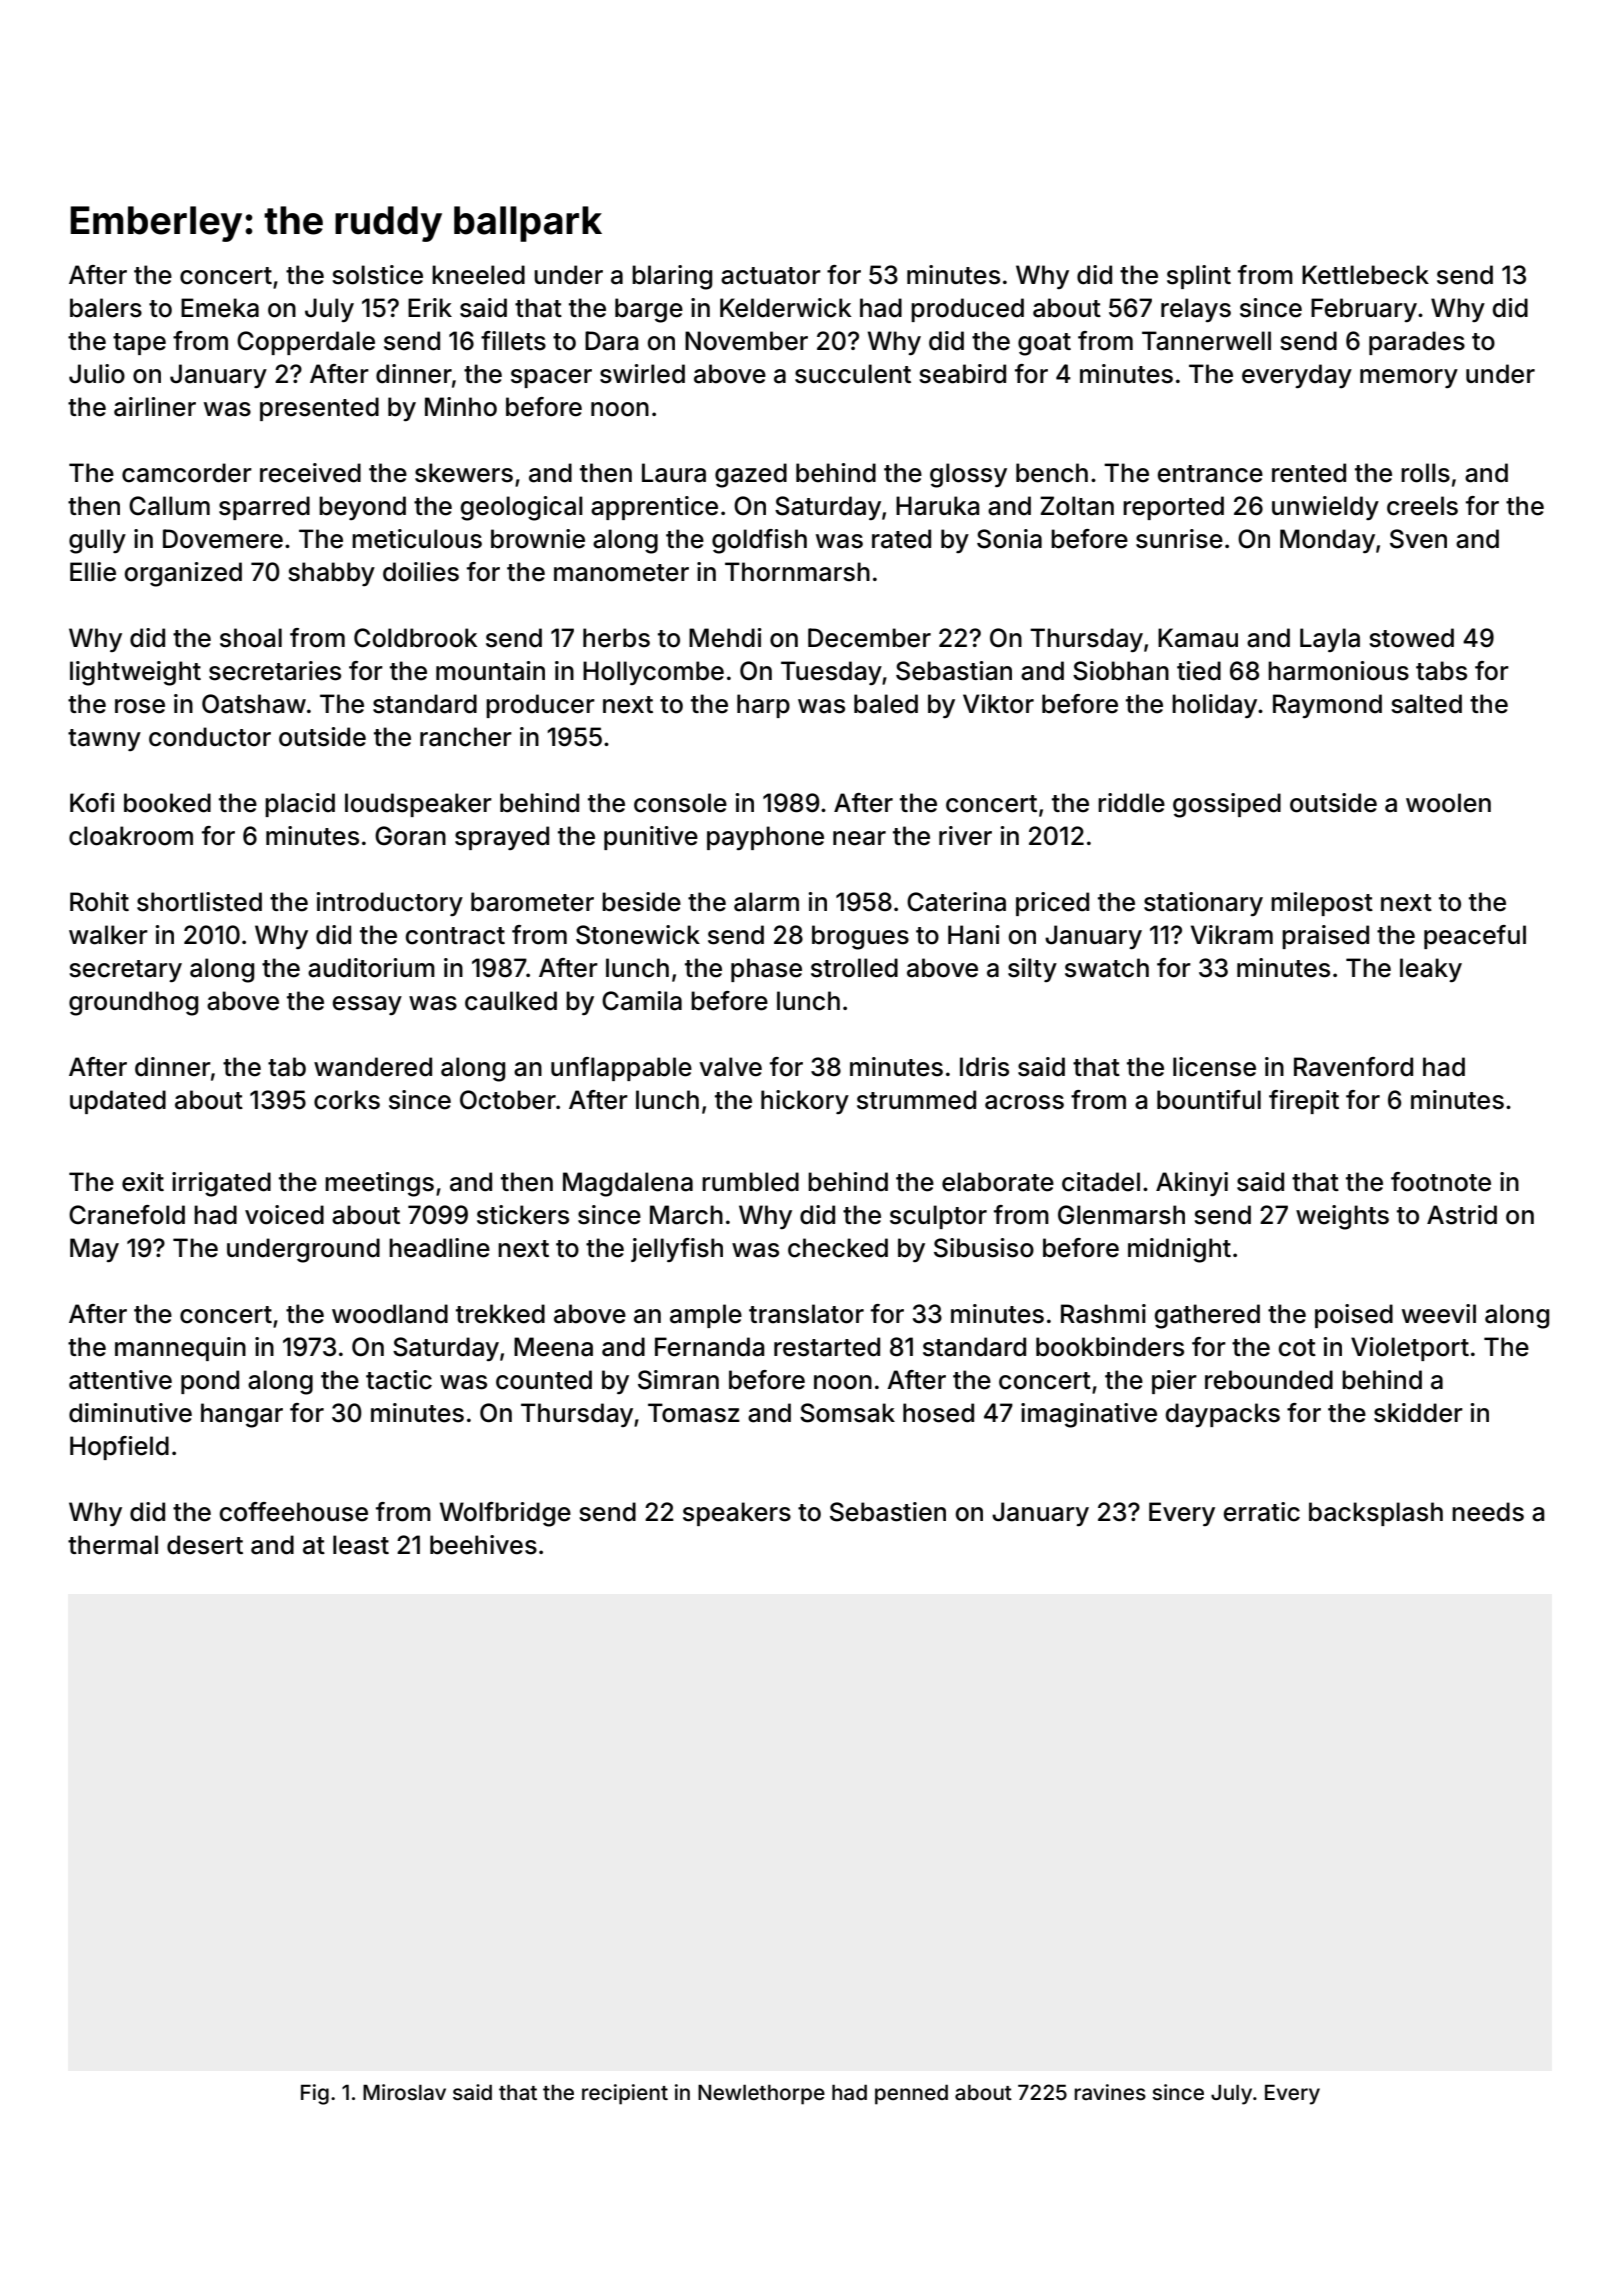  I want to click on May, so click(94, 1250).
